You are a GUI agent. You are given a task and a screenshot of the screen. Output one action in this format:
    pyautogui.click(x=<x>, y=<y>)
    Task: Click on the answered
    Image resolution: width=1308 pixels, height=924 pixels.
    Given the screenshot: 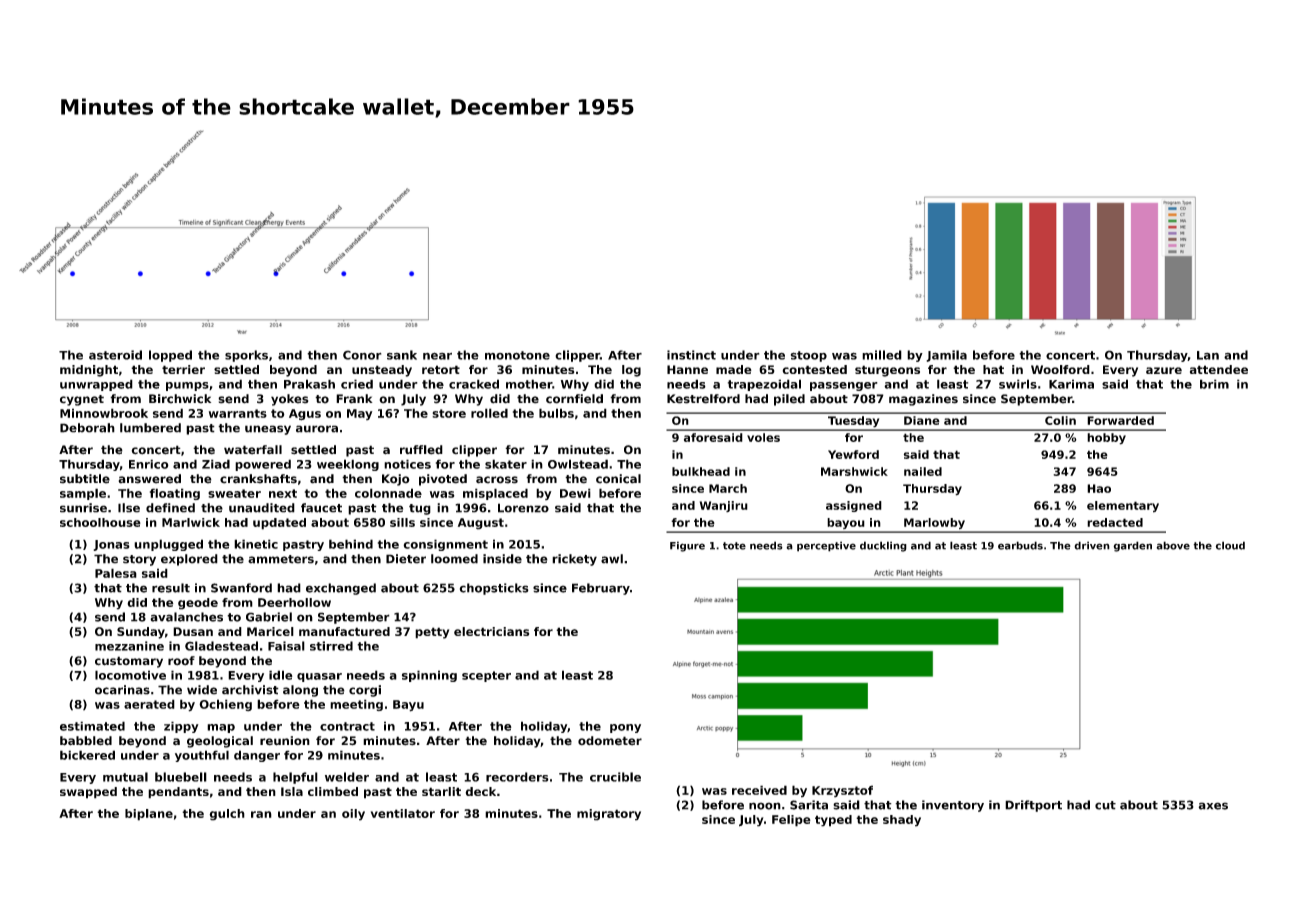 What is the action you would take?
    pyautogui.click(x=149, y=479)
